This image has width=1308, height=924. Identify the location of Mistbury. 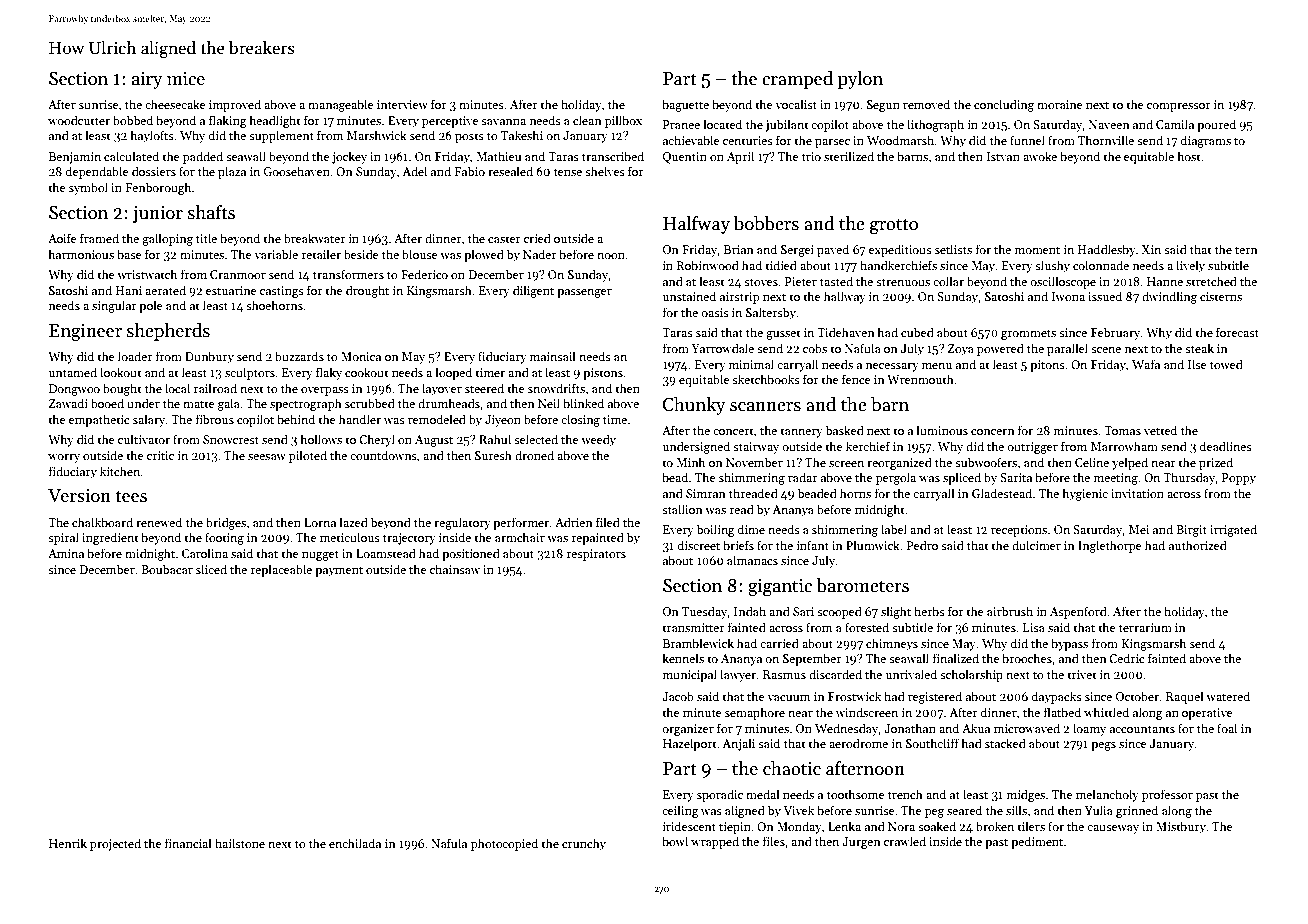
(1181, 827).
